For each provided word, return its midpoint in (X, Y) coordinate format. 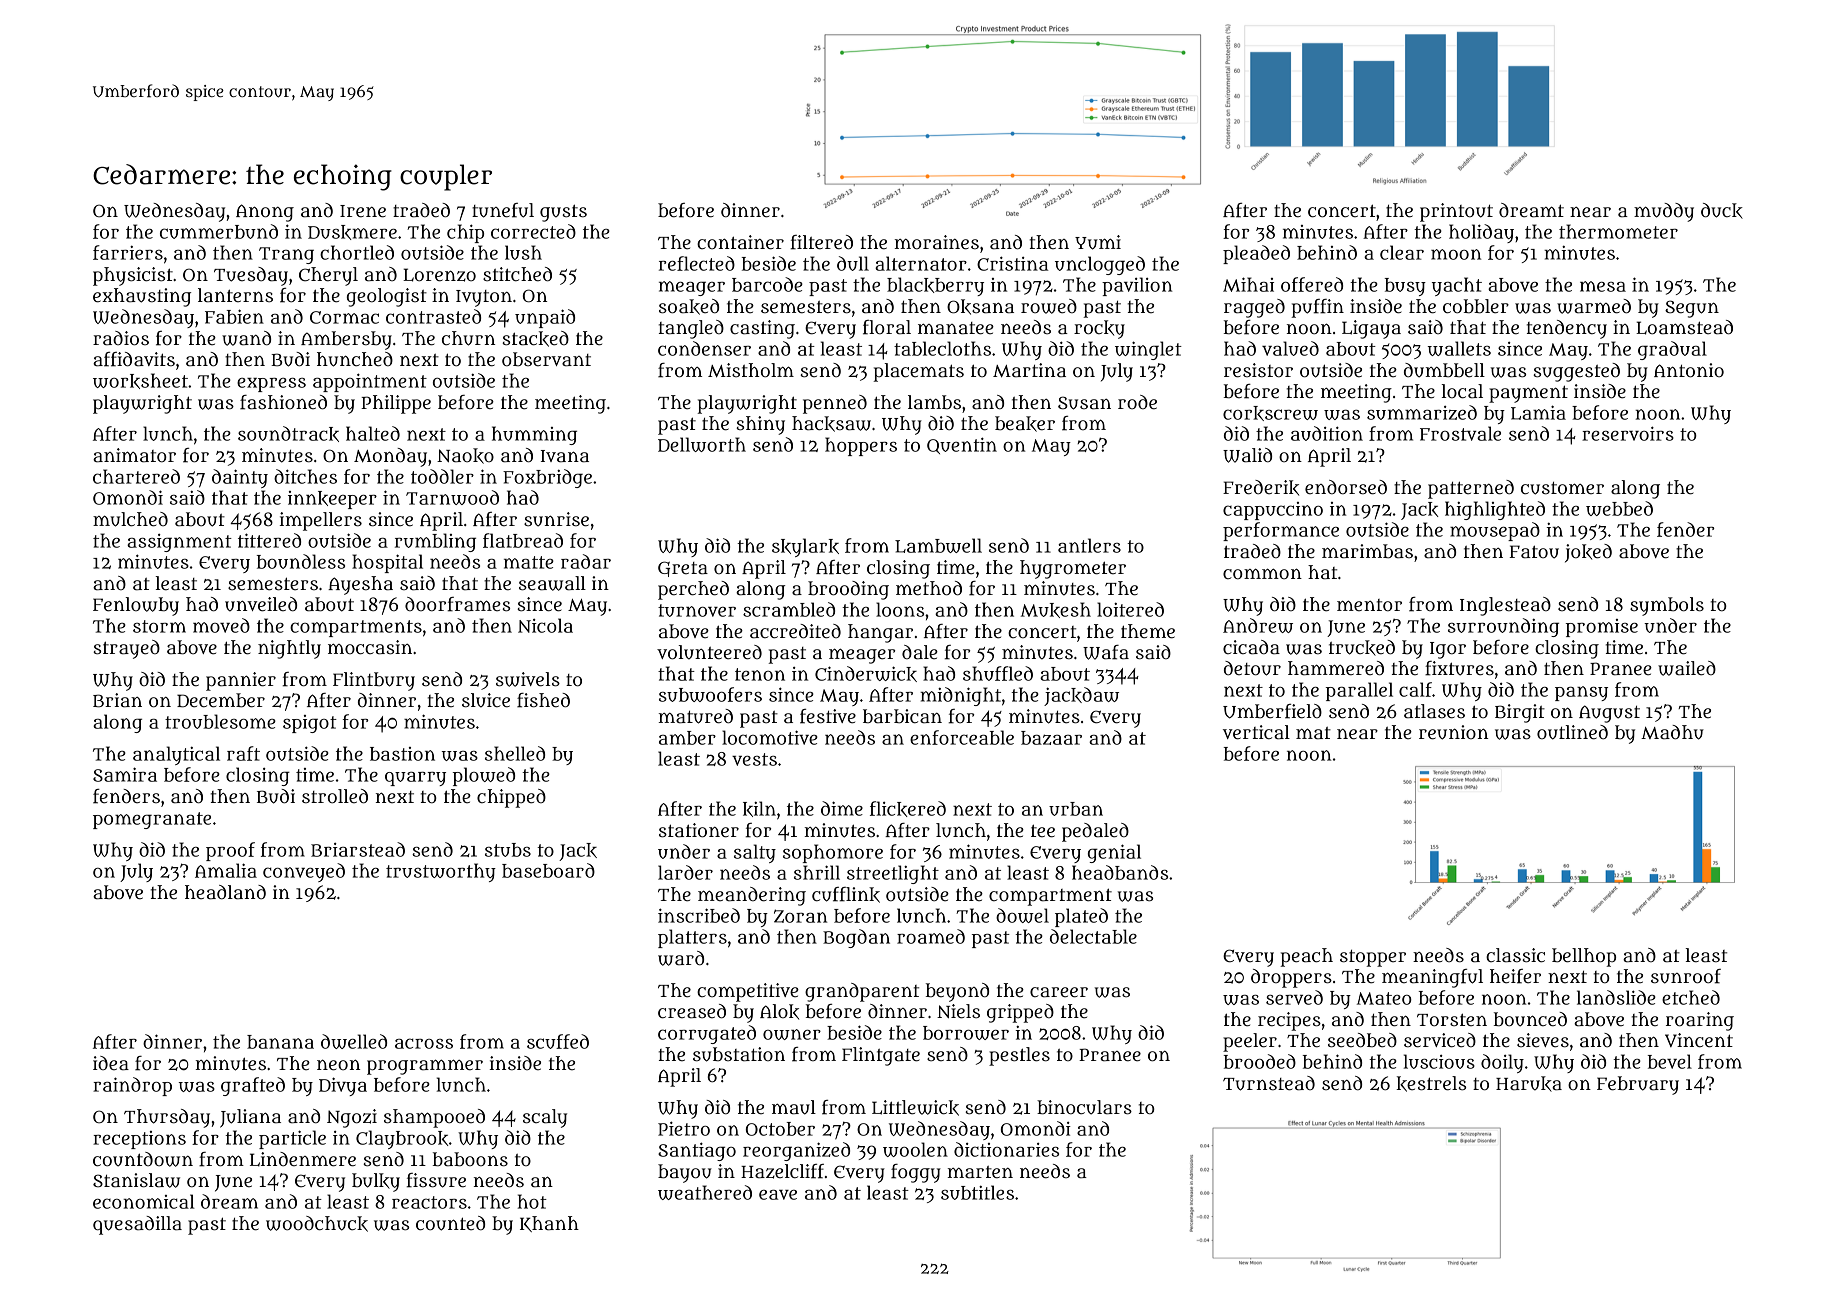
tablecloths (942, 348)
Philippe (396, 404)
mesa (1603, 286)
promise (1602, 628)
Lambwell (938, 545)
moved (221, 625)
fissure (436, 1180)
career (1059, 992)
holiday (1481, 233)
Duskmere (352, 232)
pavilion (1137, 286)
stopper (1373, 958)
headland (225, 892)
